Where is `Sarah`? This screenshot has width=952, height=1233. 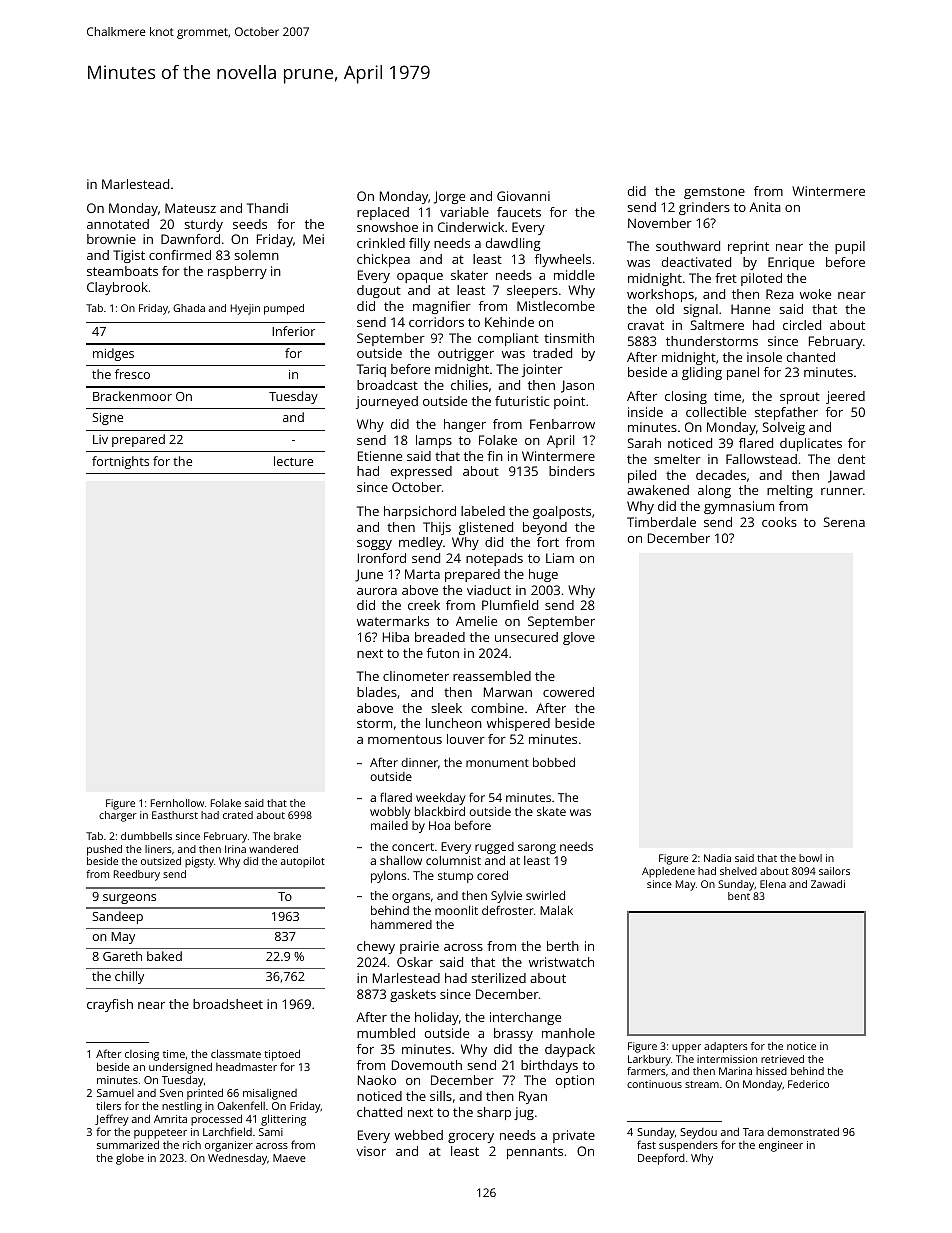
Sarah is located at coordinates (644, 443).
